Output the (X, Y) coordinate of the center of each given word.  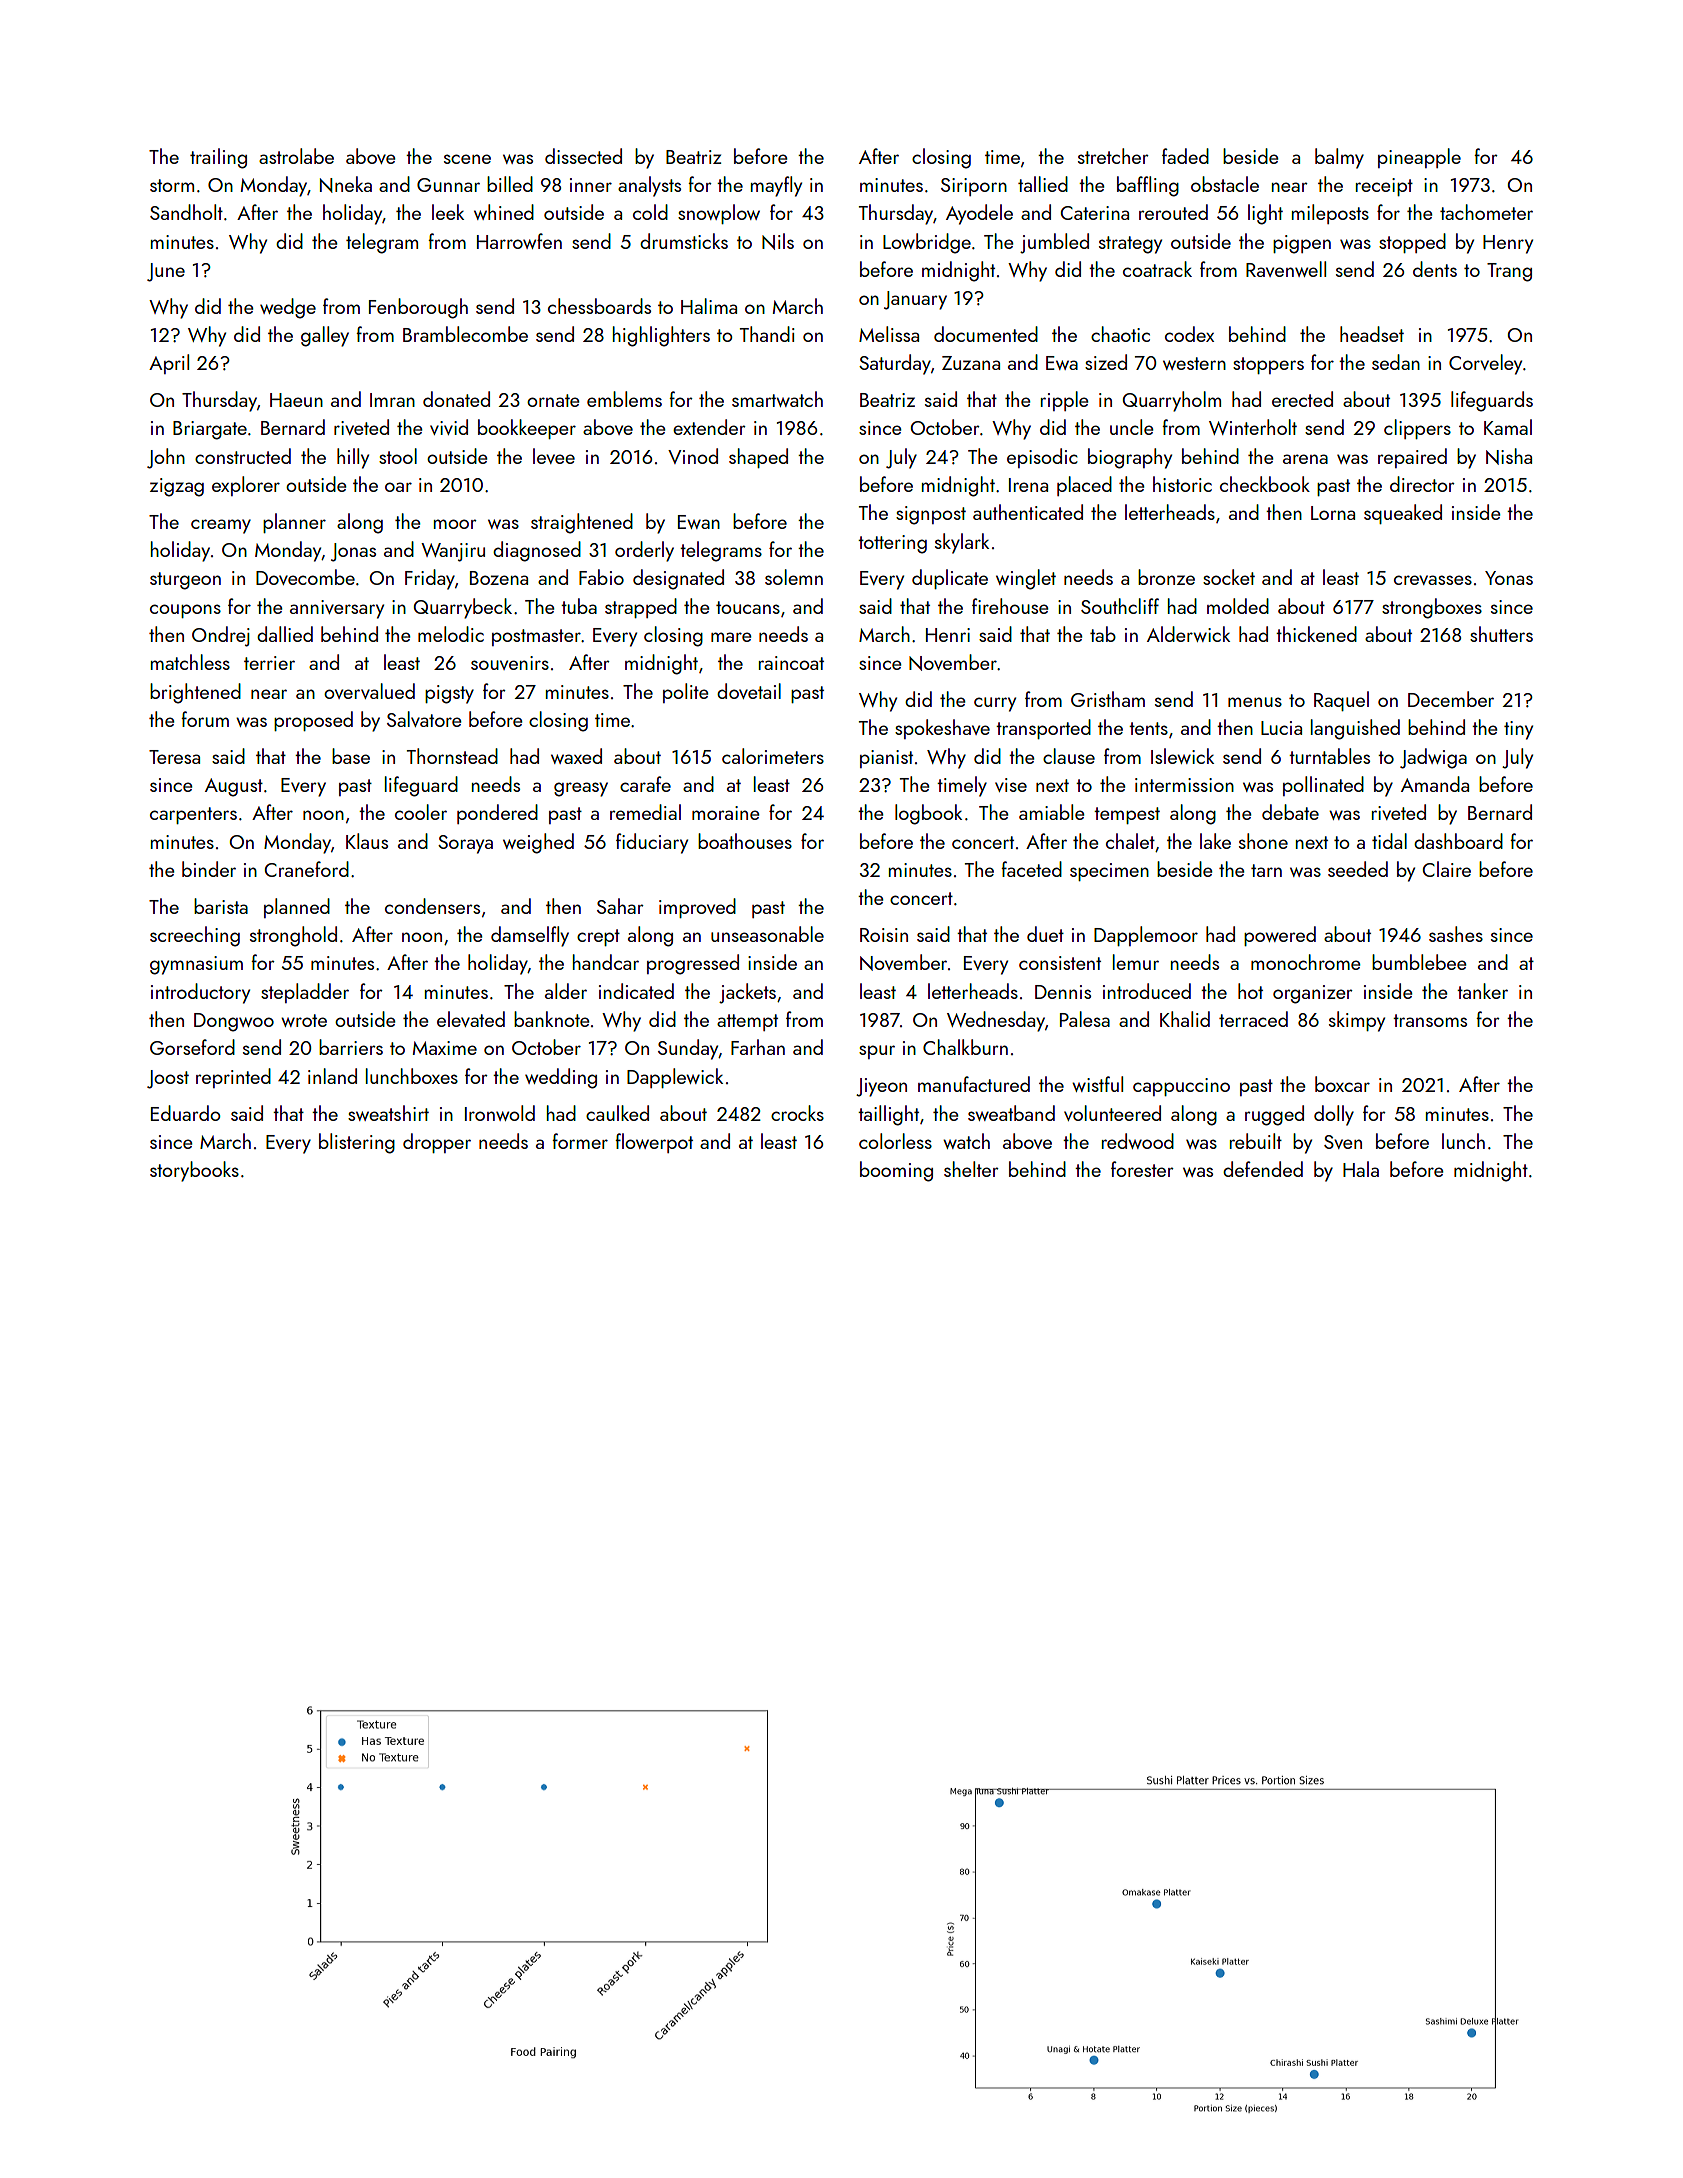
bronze (1166, 577)
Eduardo (186, 1113)
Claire (1446, 869)
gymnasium (196, 965)
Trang (1509, 272)
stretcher (1113, 156)
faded (1185, 156)
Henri (948, 635)
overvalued (369, 691)
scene (467, 159)
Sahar (620, 906)
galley (325, 336)
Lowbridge (927, 243)
